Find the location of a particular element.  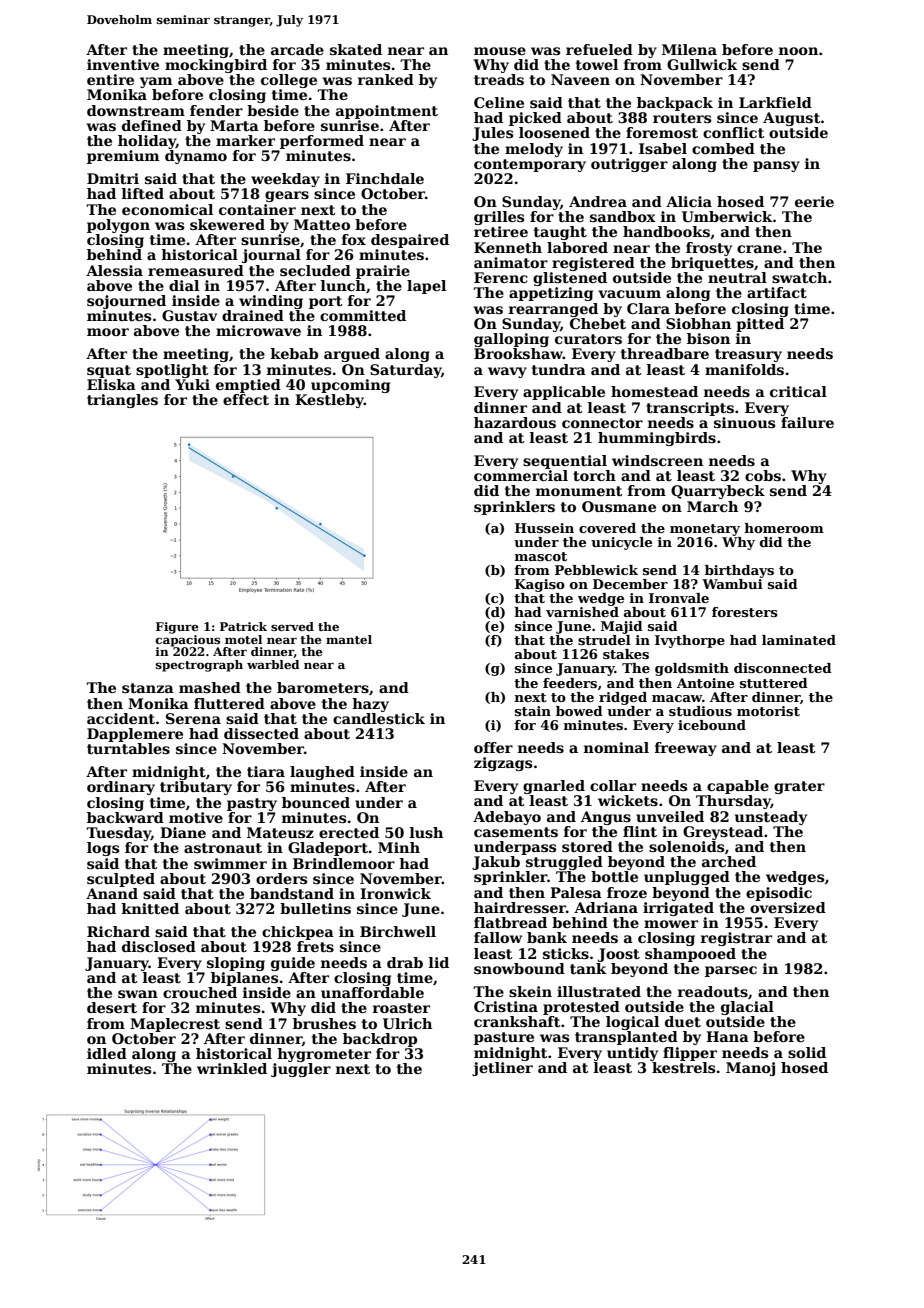

swatch is located at coordinates (799, 277).
